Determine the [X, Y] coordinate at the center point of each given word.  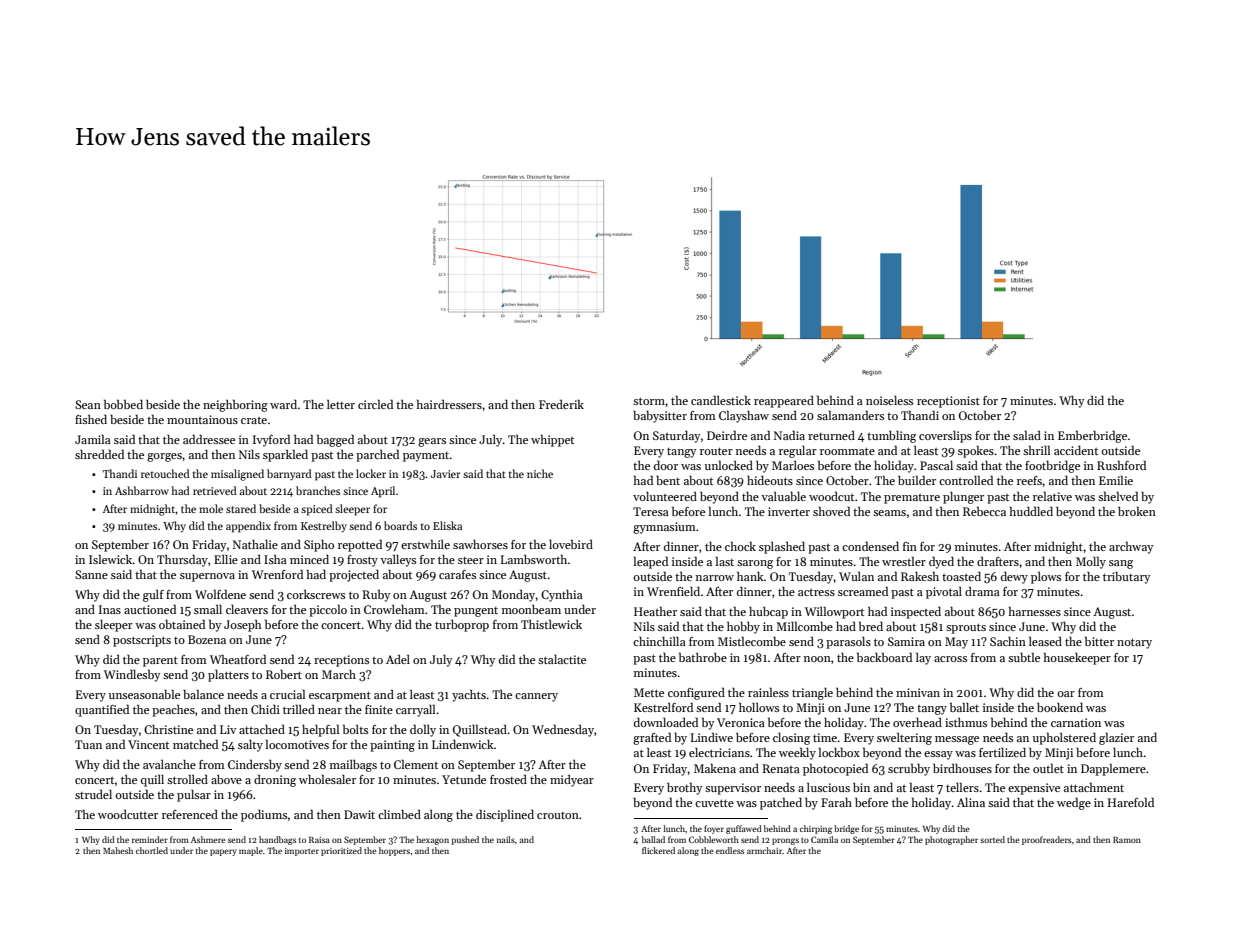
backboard [884, 657]
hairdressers [449, 404]
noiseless [889, 400]
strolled [187, 779]
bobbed [123, 404]
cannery [536, 697]
